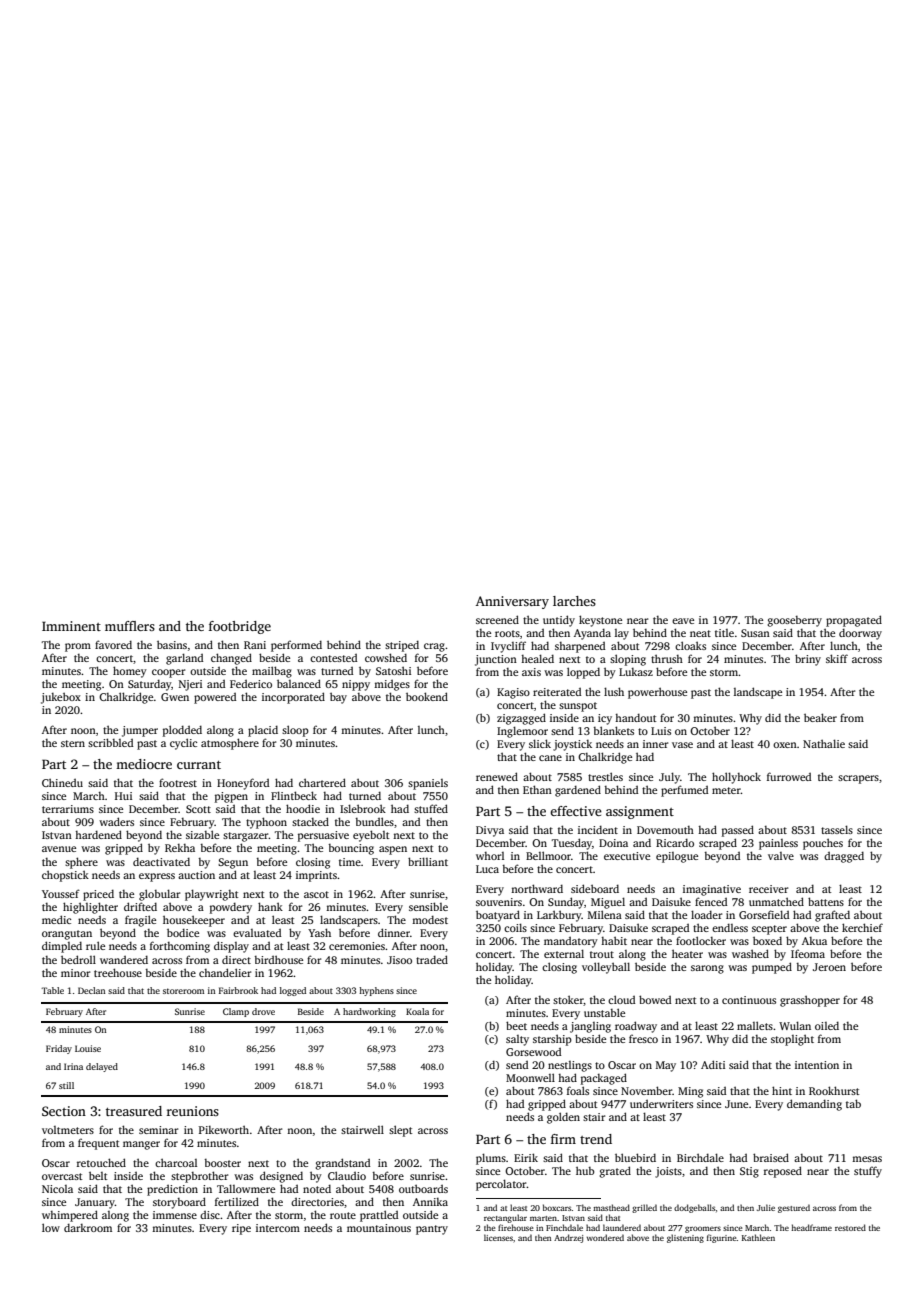 The height and width of the image is (1308, 924). I want to click on Anniversary, so click(512, 602).
